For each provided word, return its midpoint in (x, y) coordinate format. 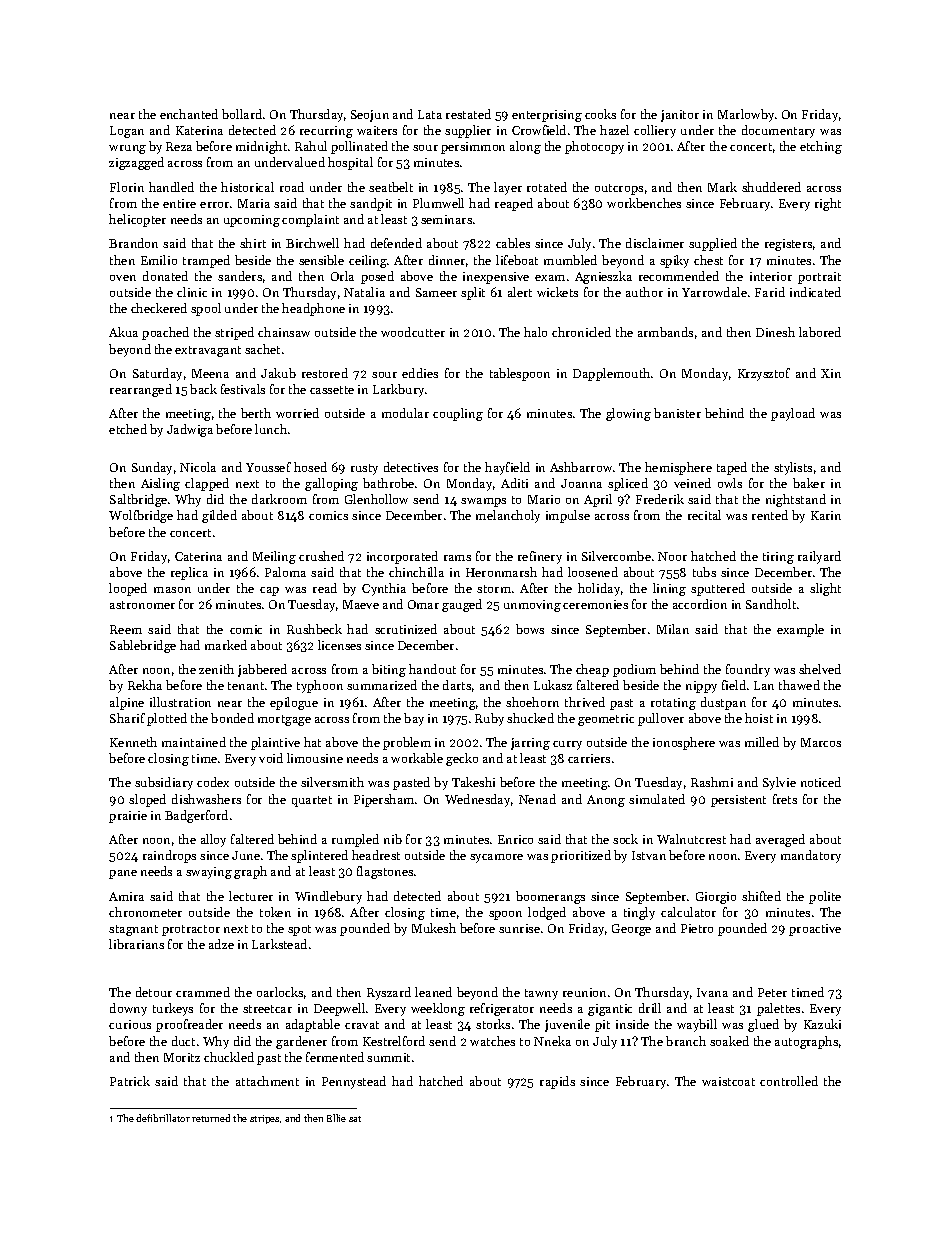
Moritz (182, 1057)
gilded (219, 516)
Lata (430, 114)
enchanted (189, 114)
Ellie (336, 1118)
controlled (789, 1081)
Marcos (821, 742)
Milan (673, 629)
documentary (778, 131)
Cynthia (384, 589)
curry (567, 745)
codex (213, 782)
